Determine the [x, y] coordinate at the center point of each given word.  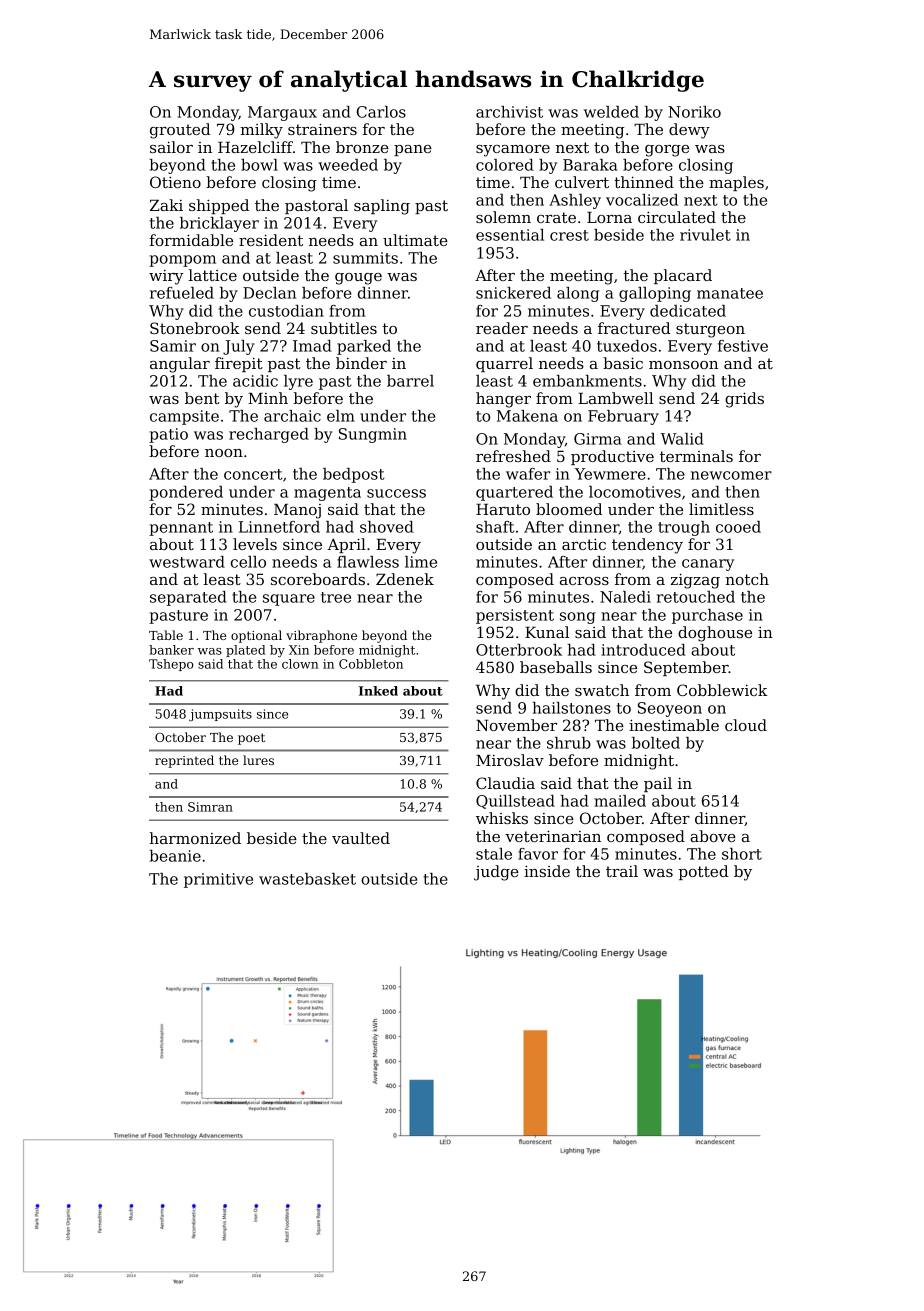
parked [364, 347]
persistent [515, 616]
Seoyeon [670, 709]
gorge [667, 151]
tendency [647, 546]
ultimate [415, 240]
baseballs [556, 667]
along [578, 294]
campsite [184, 417]
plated [246, 651]
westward [187, 562]
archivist [509, 112]
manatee [730, 293]
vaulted [361, 838]
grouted [180, 131]
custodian [286, 311]
